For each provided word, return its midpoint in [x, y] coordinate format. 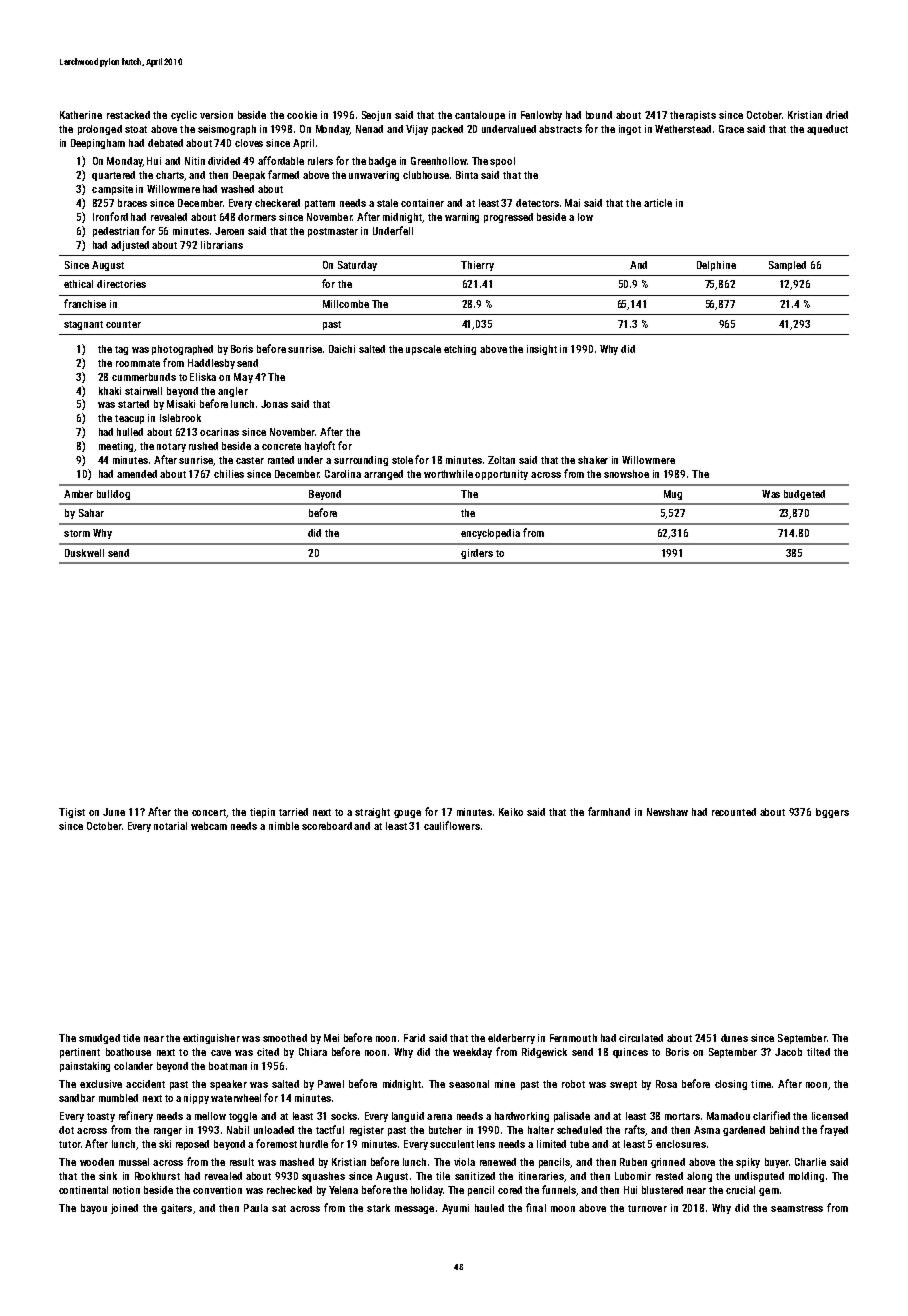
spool [502, 162]
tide [131, 1038]
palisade [572, 1117]
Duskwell [84, 553]
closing [731, 1085]
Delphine [716, 266]
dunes [734, 1038]
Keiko [511, 812]
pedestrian [116, 232]
